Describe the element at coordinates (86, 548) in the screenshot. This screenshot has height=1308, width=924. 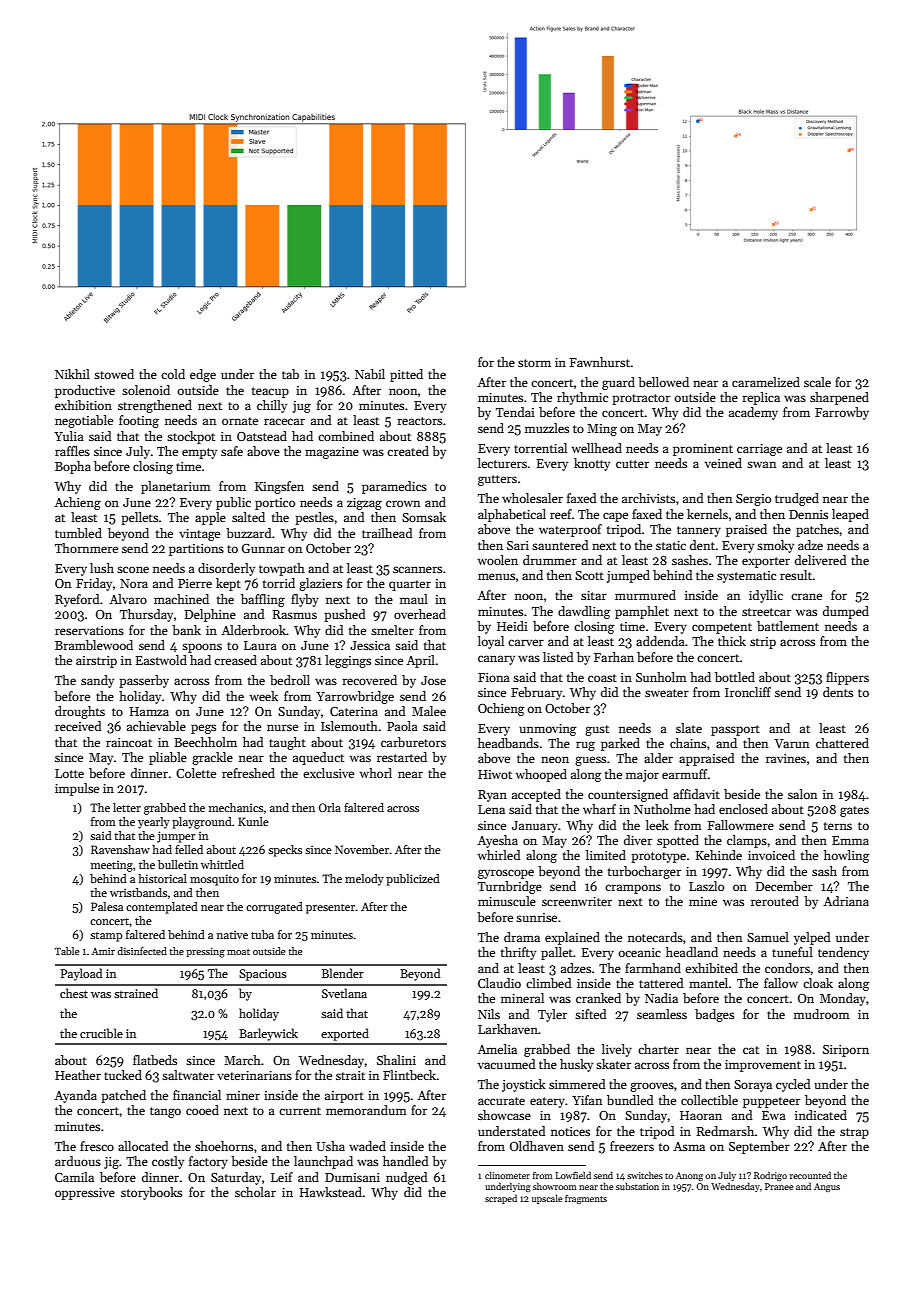
I see `Thornmere` at that location.
